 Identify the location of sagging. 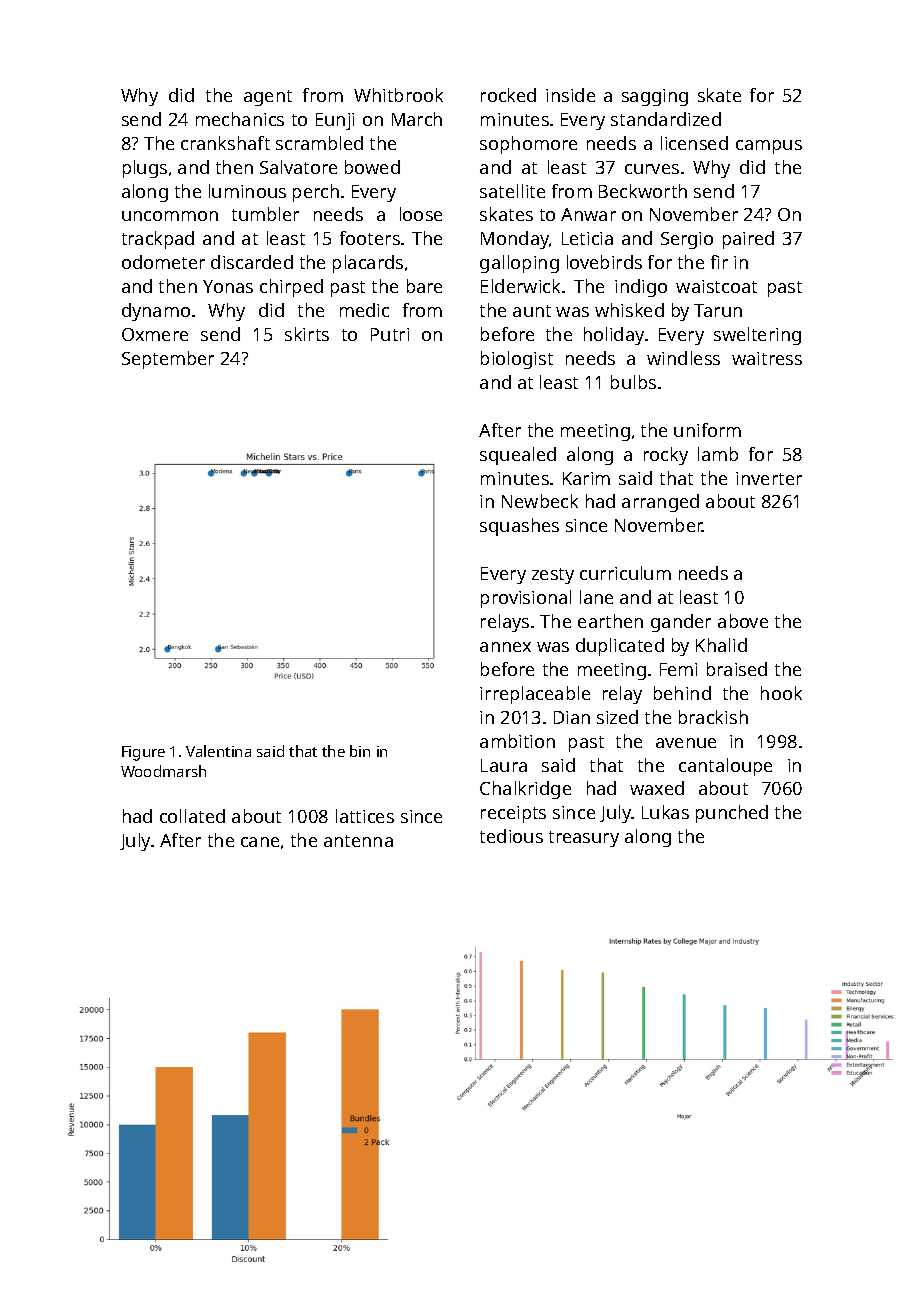
(655, 97).
